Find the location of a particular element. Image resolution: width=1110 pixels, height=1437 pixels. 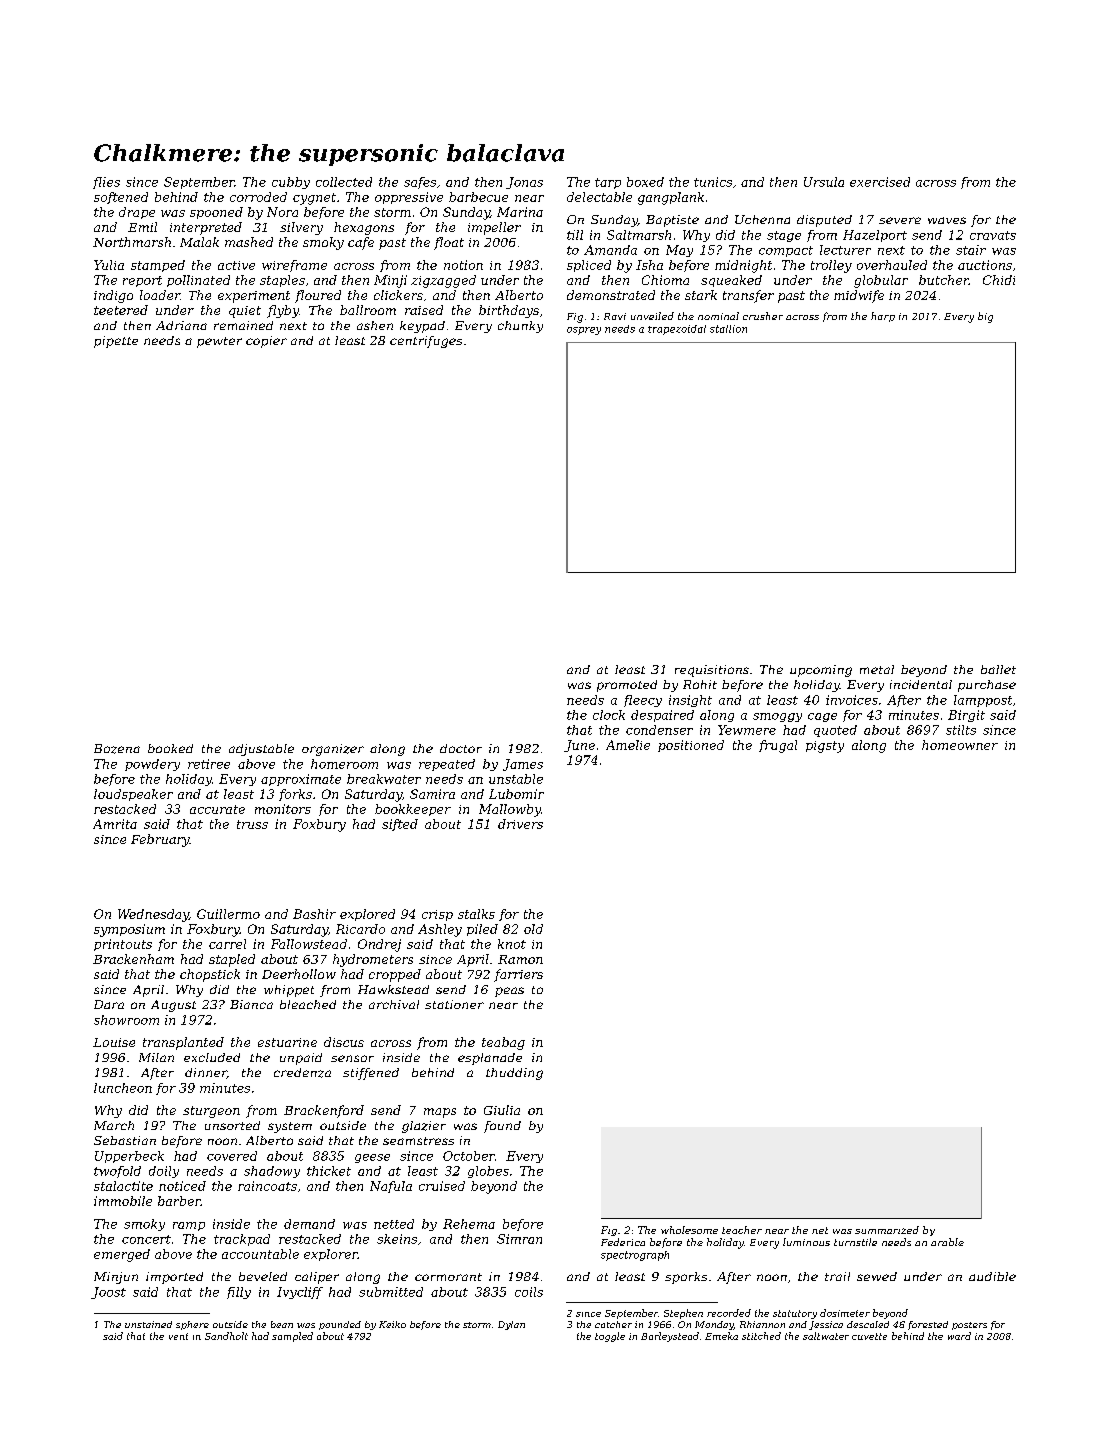

explorer is located at coordinates (331, 1255).
